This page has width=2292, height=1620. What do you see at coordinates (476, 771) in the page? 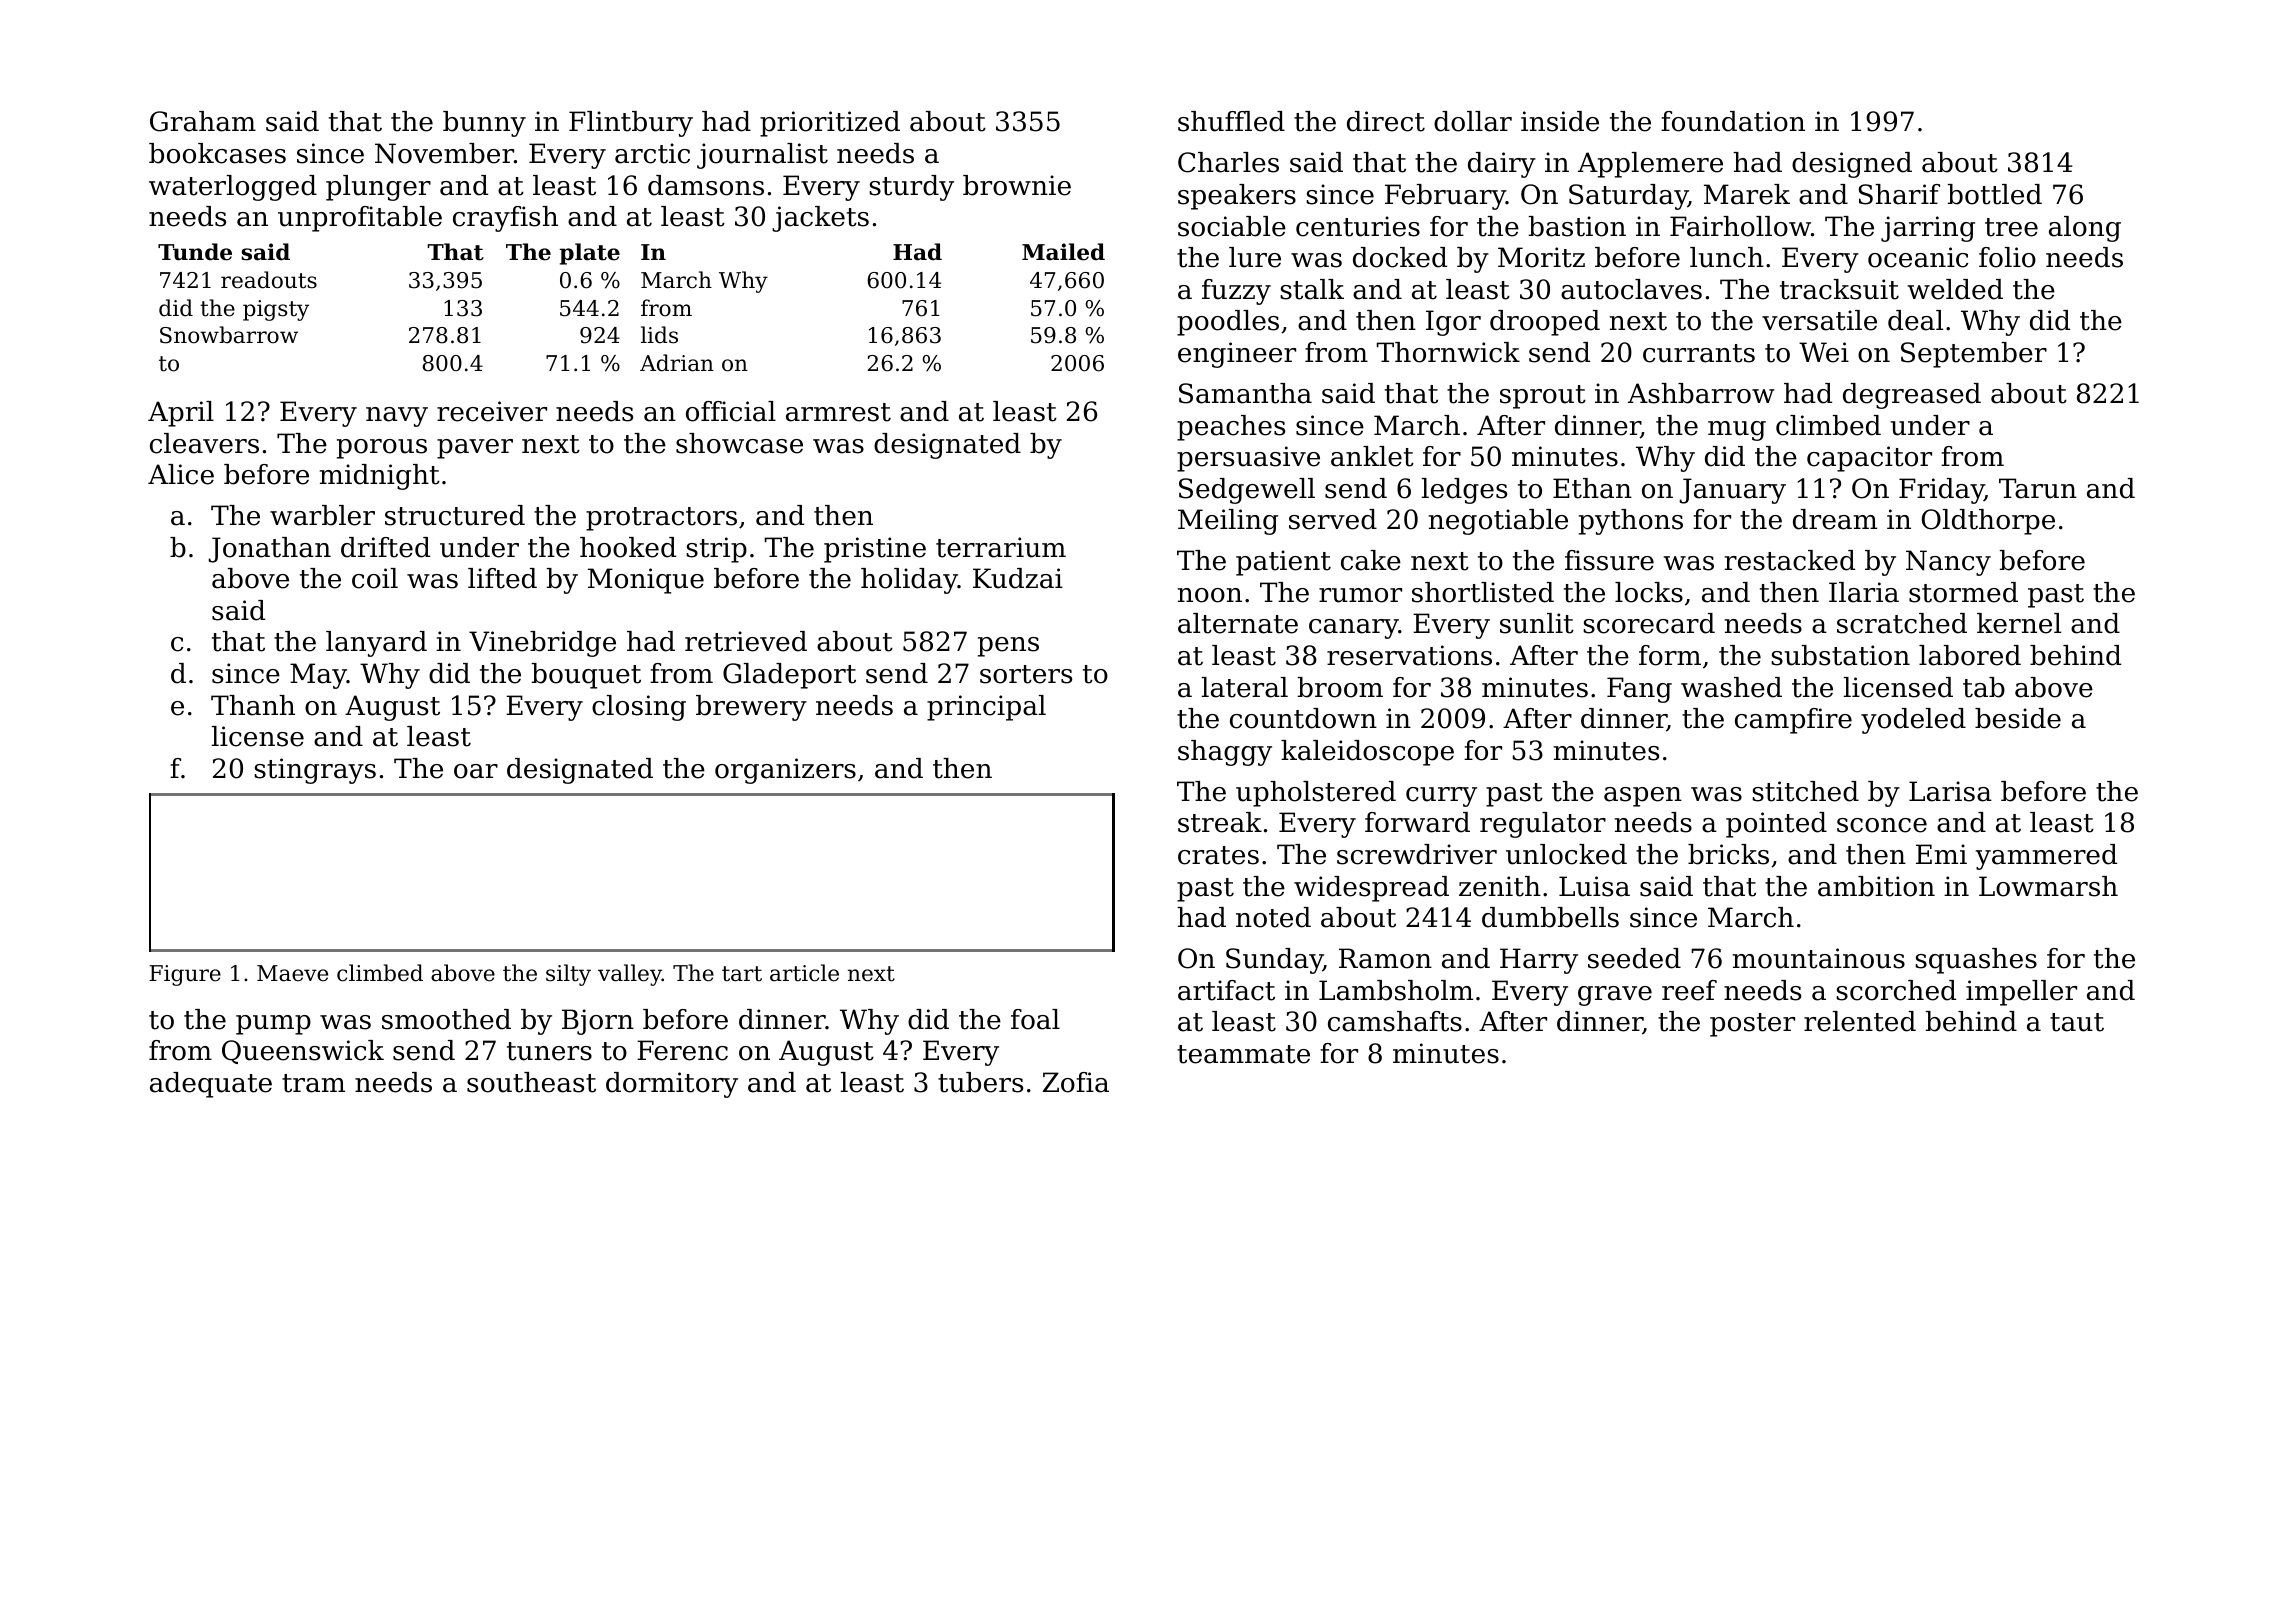
I see `oar` at bounding box center [476, 771].
